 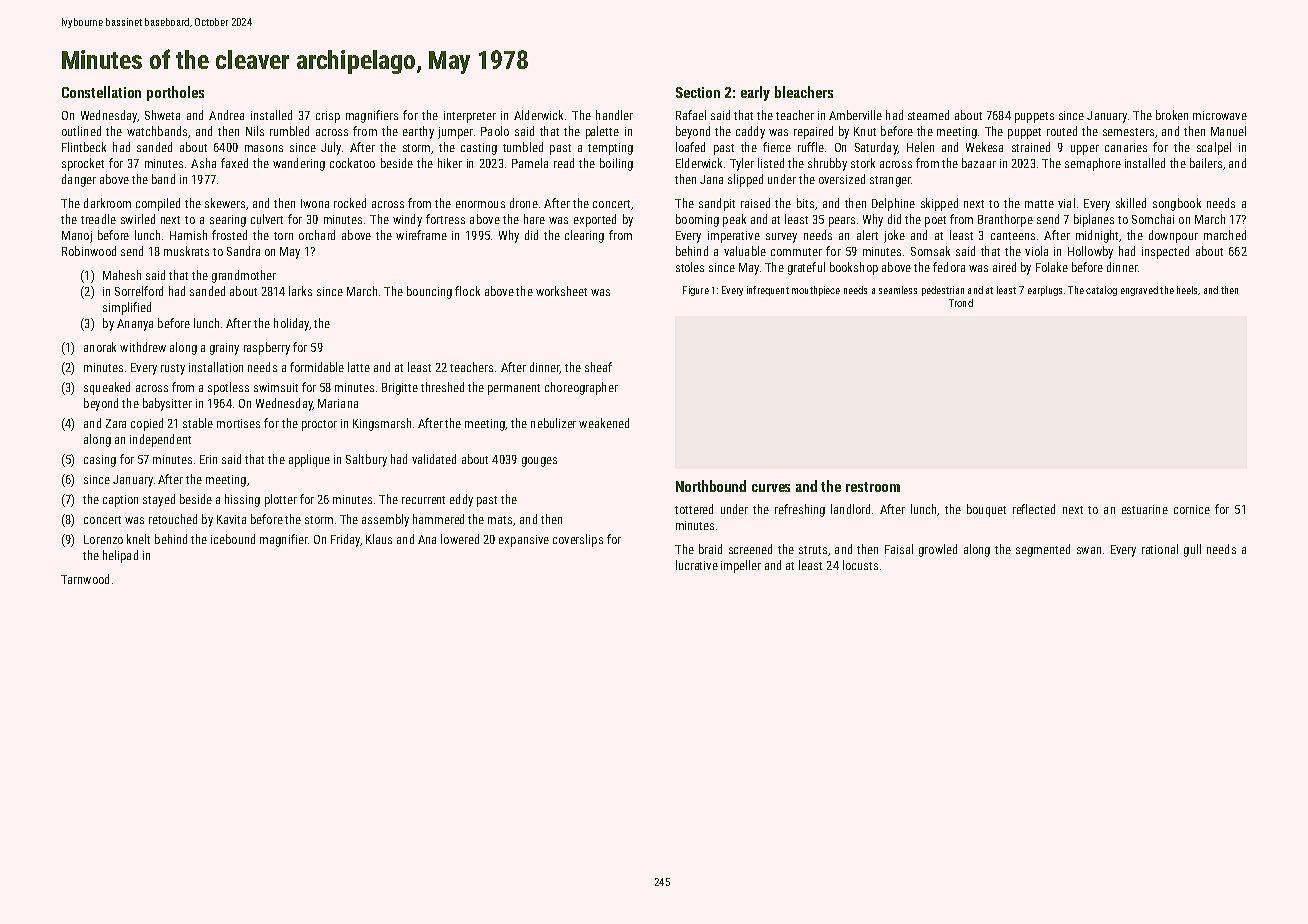 What do you see at coordinates (1139, 291) in the screenshot?
I see `engraved` at bounding box center [1139, 291].
